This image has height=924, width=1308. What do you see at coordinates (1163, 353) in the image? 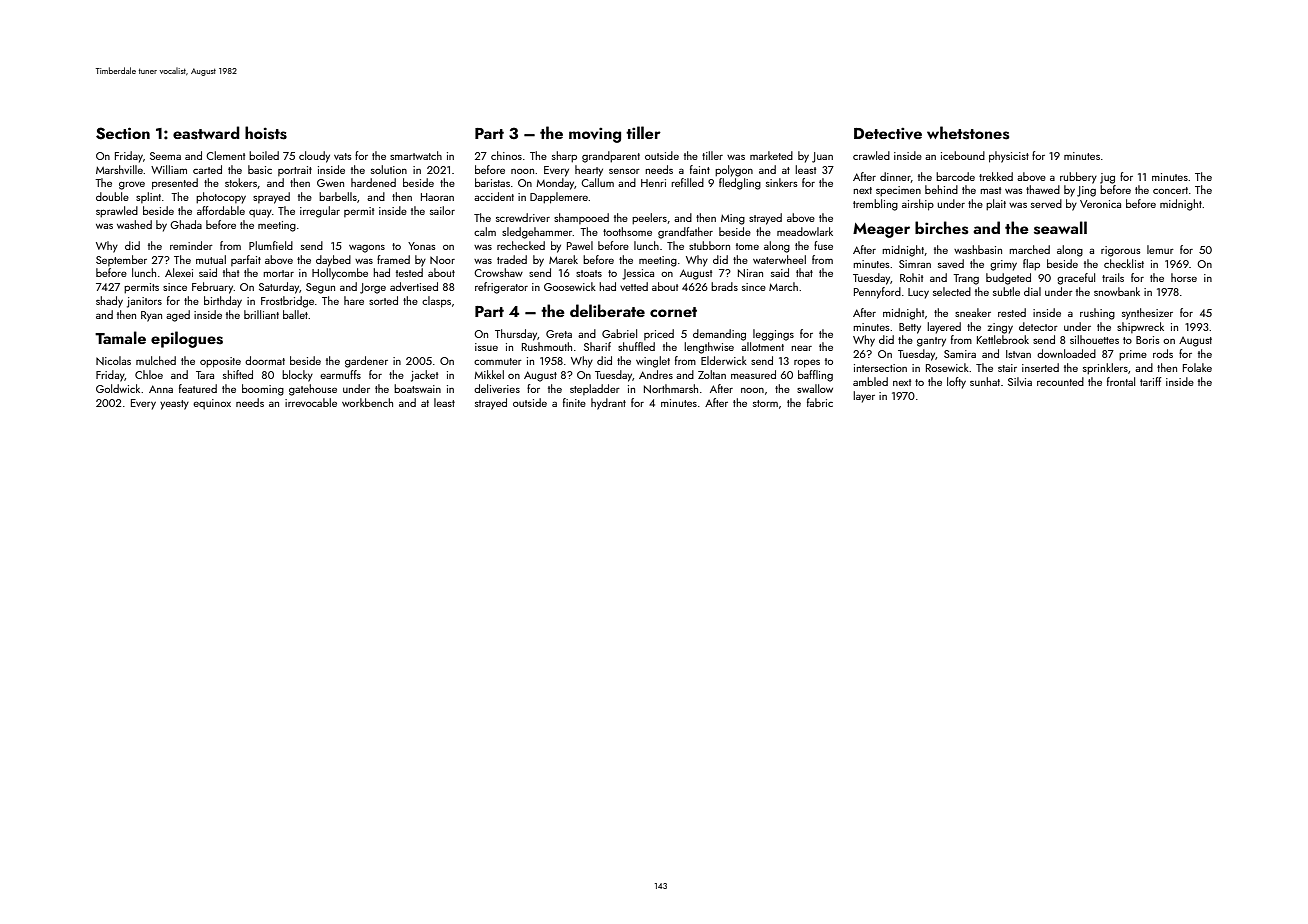
I see `rods` at bounding box center [1163, 353].
